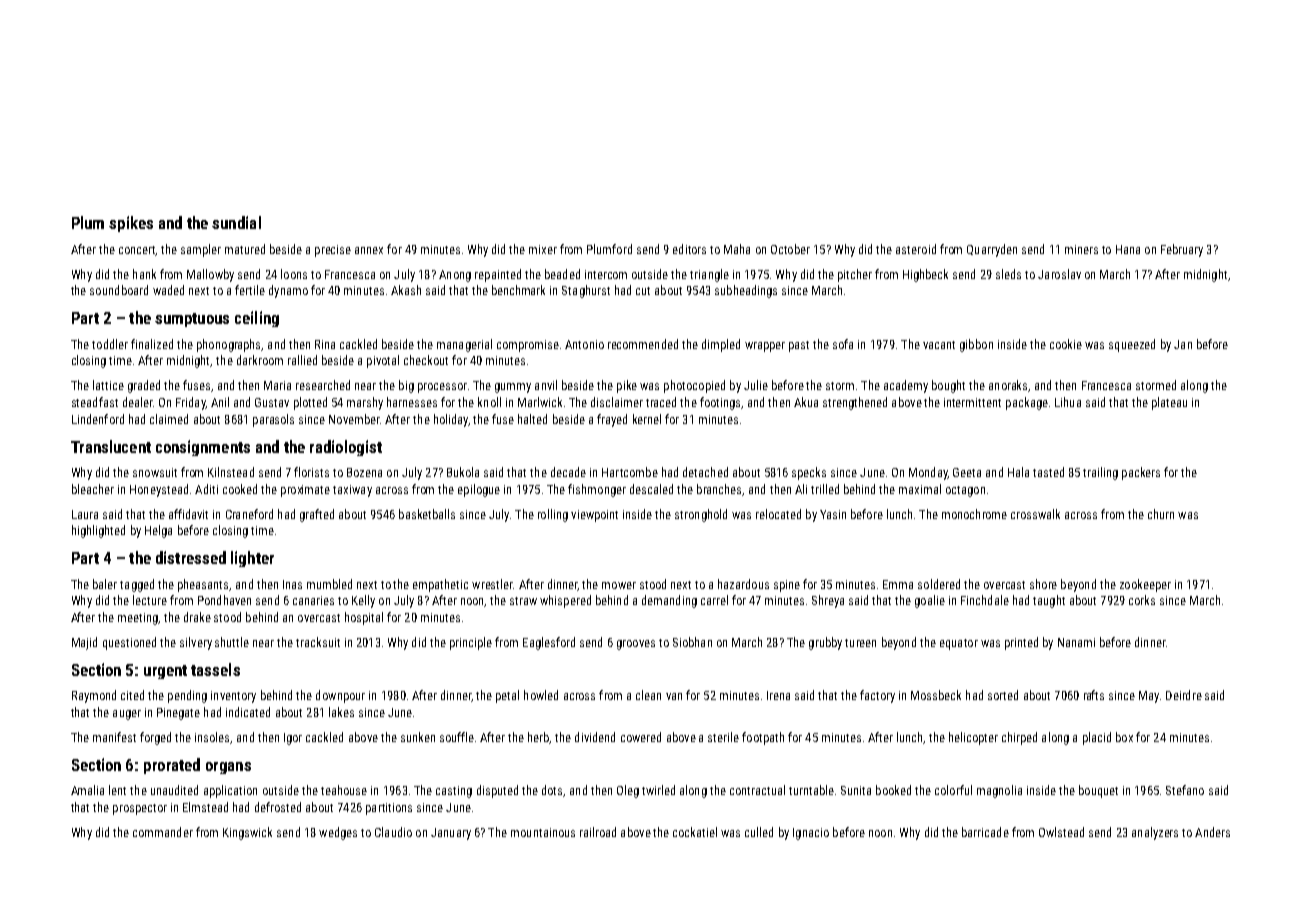 This screenshot has height=924, width=1308. Describe the element at coordinates (759, 832) in the screenshot. I see `culled` at that location.
